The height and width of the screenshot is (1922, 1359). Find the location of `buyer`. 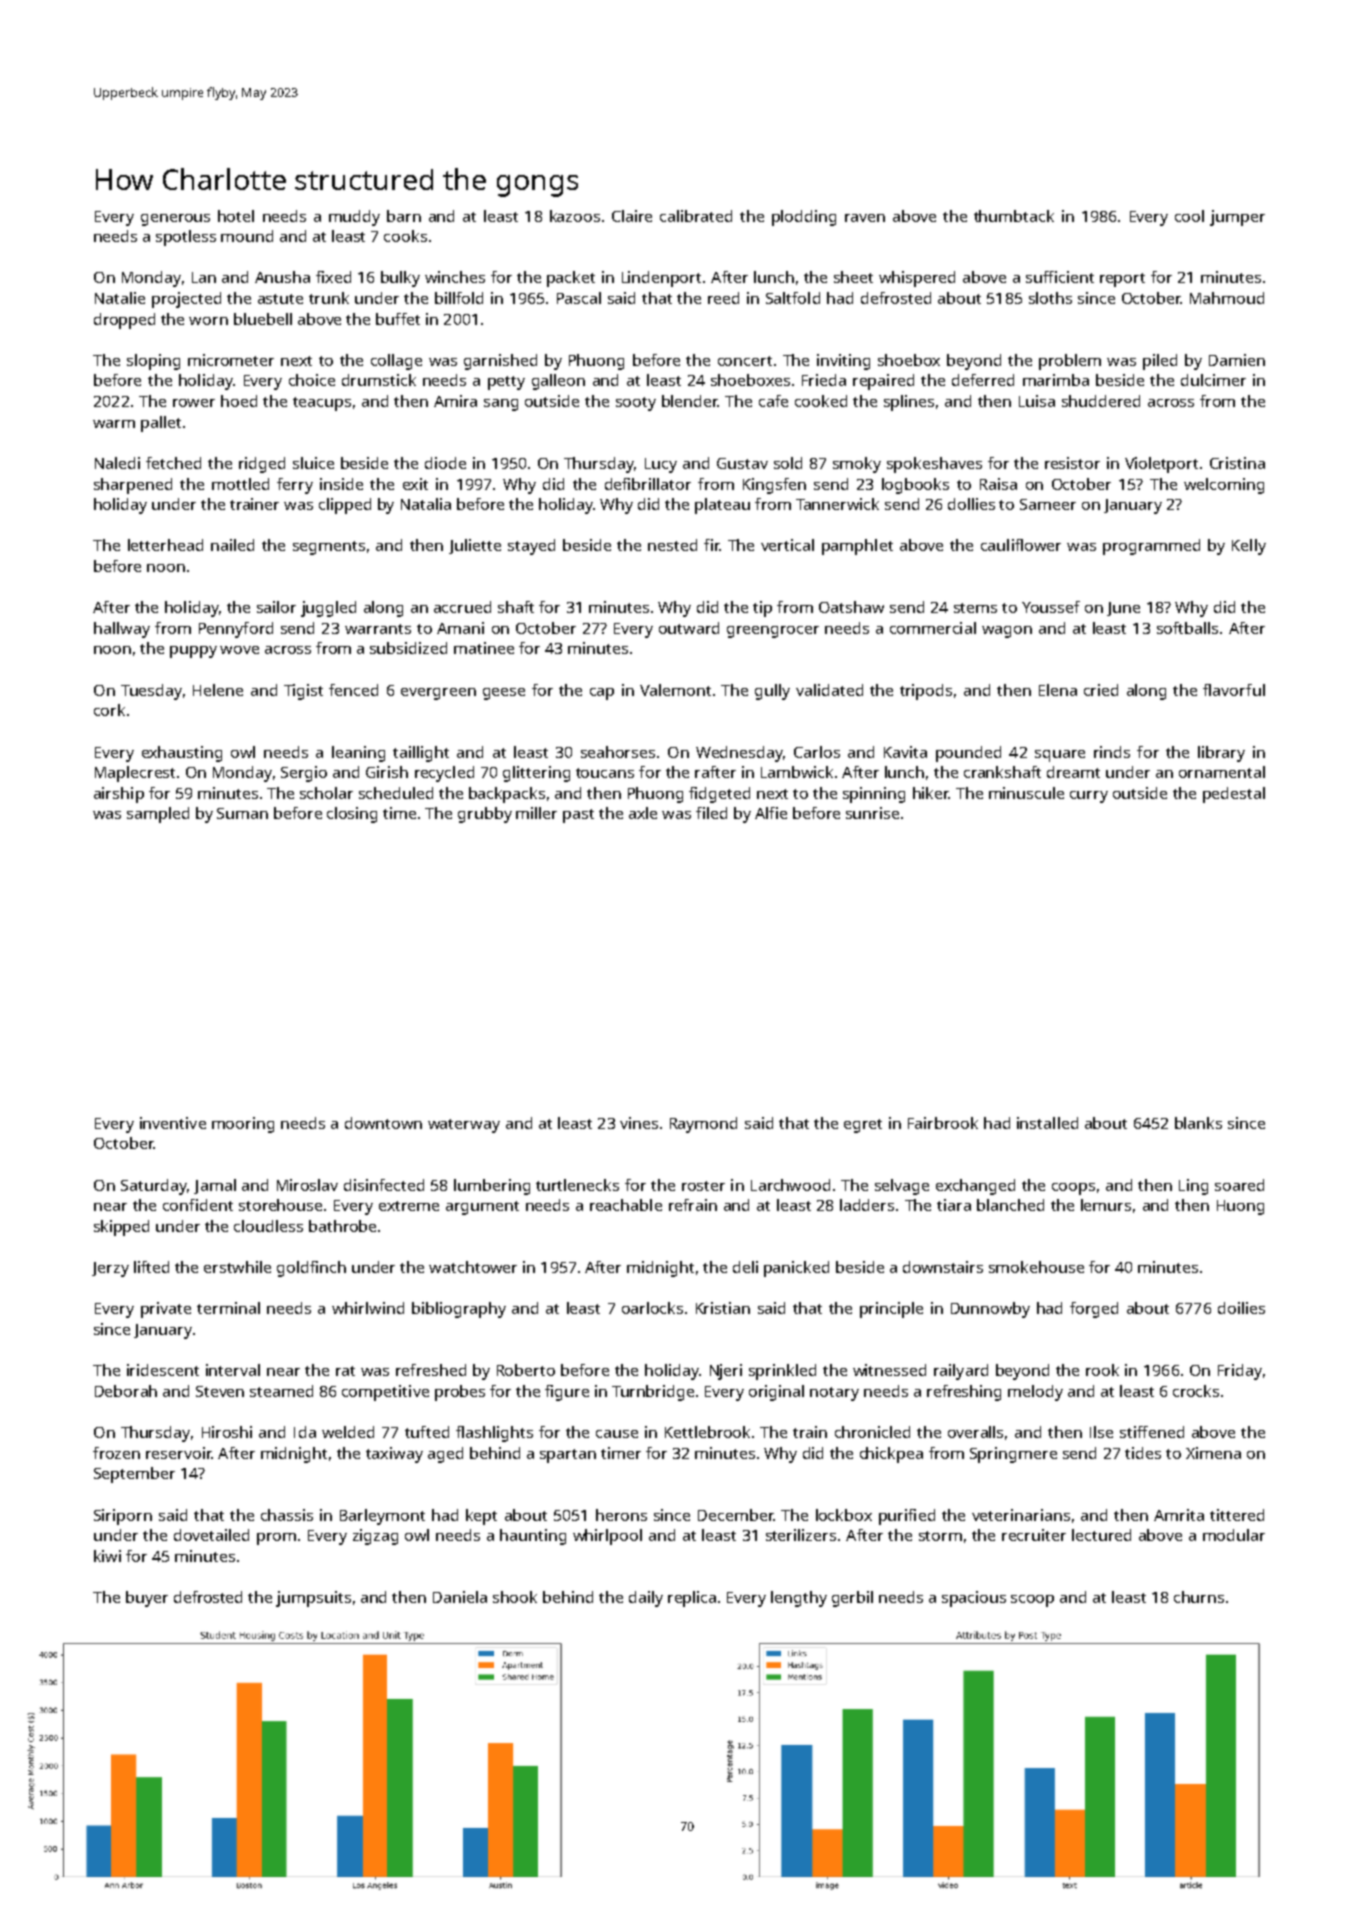

buyer is located at coordinates (147, 1599).
